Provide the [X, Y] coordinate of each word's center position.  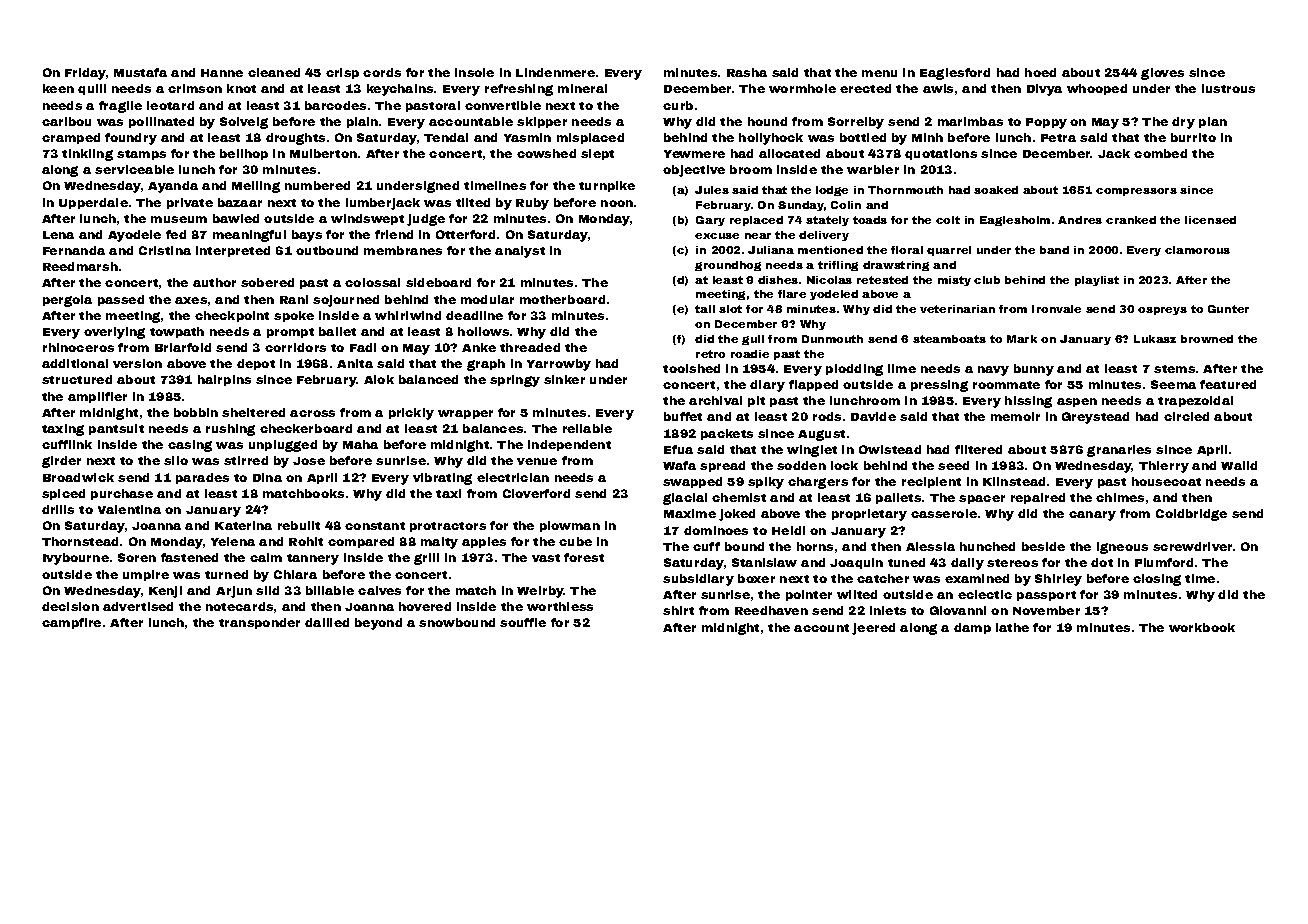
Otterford [465, 234]
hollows [483, 331]
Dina [267, 477]
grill [426, 559]
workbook [1202, 627]
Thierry [1164, 467]
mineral [582, 88]
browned [1207, 339]
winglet [812, 451]
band [1054, 250]
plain [362, 122]
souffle [523, 622]
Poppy [1046, 123]
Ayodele [134, 236]
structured [77, 379]
